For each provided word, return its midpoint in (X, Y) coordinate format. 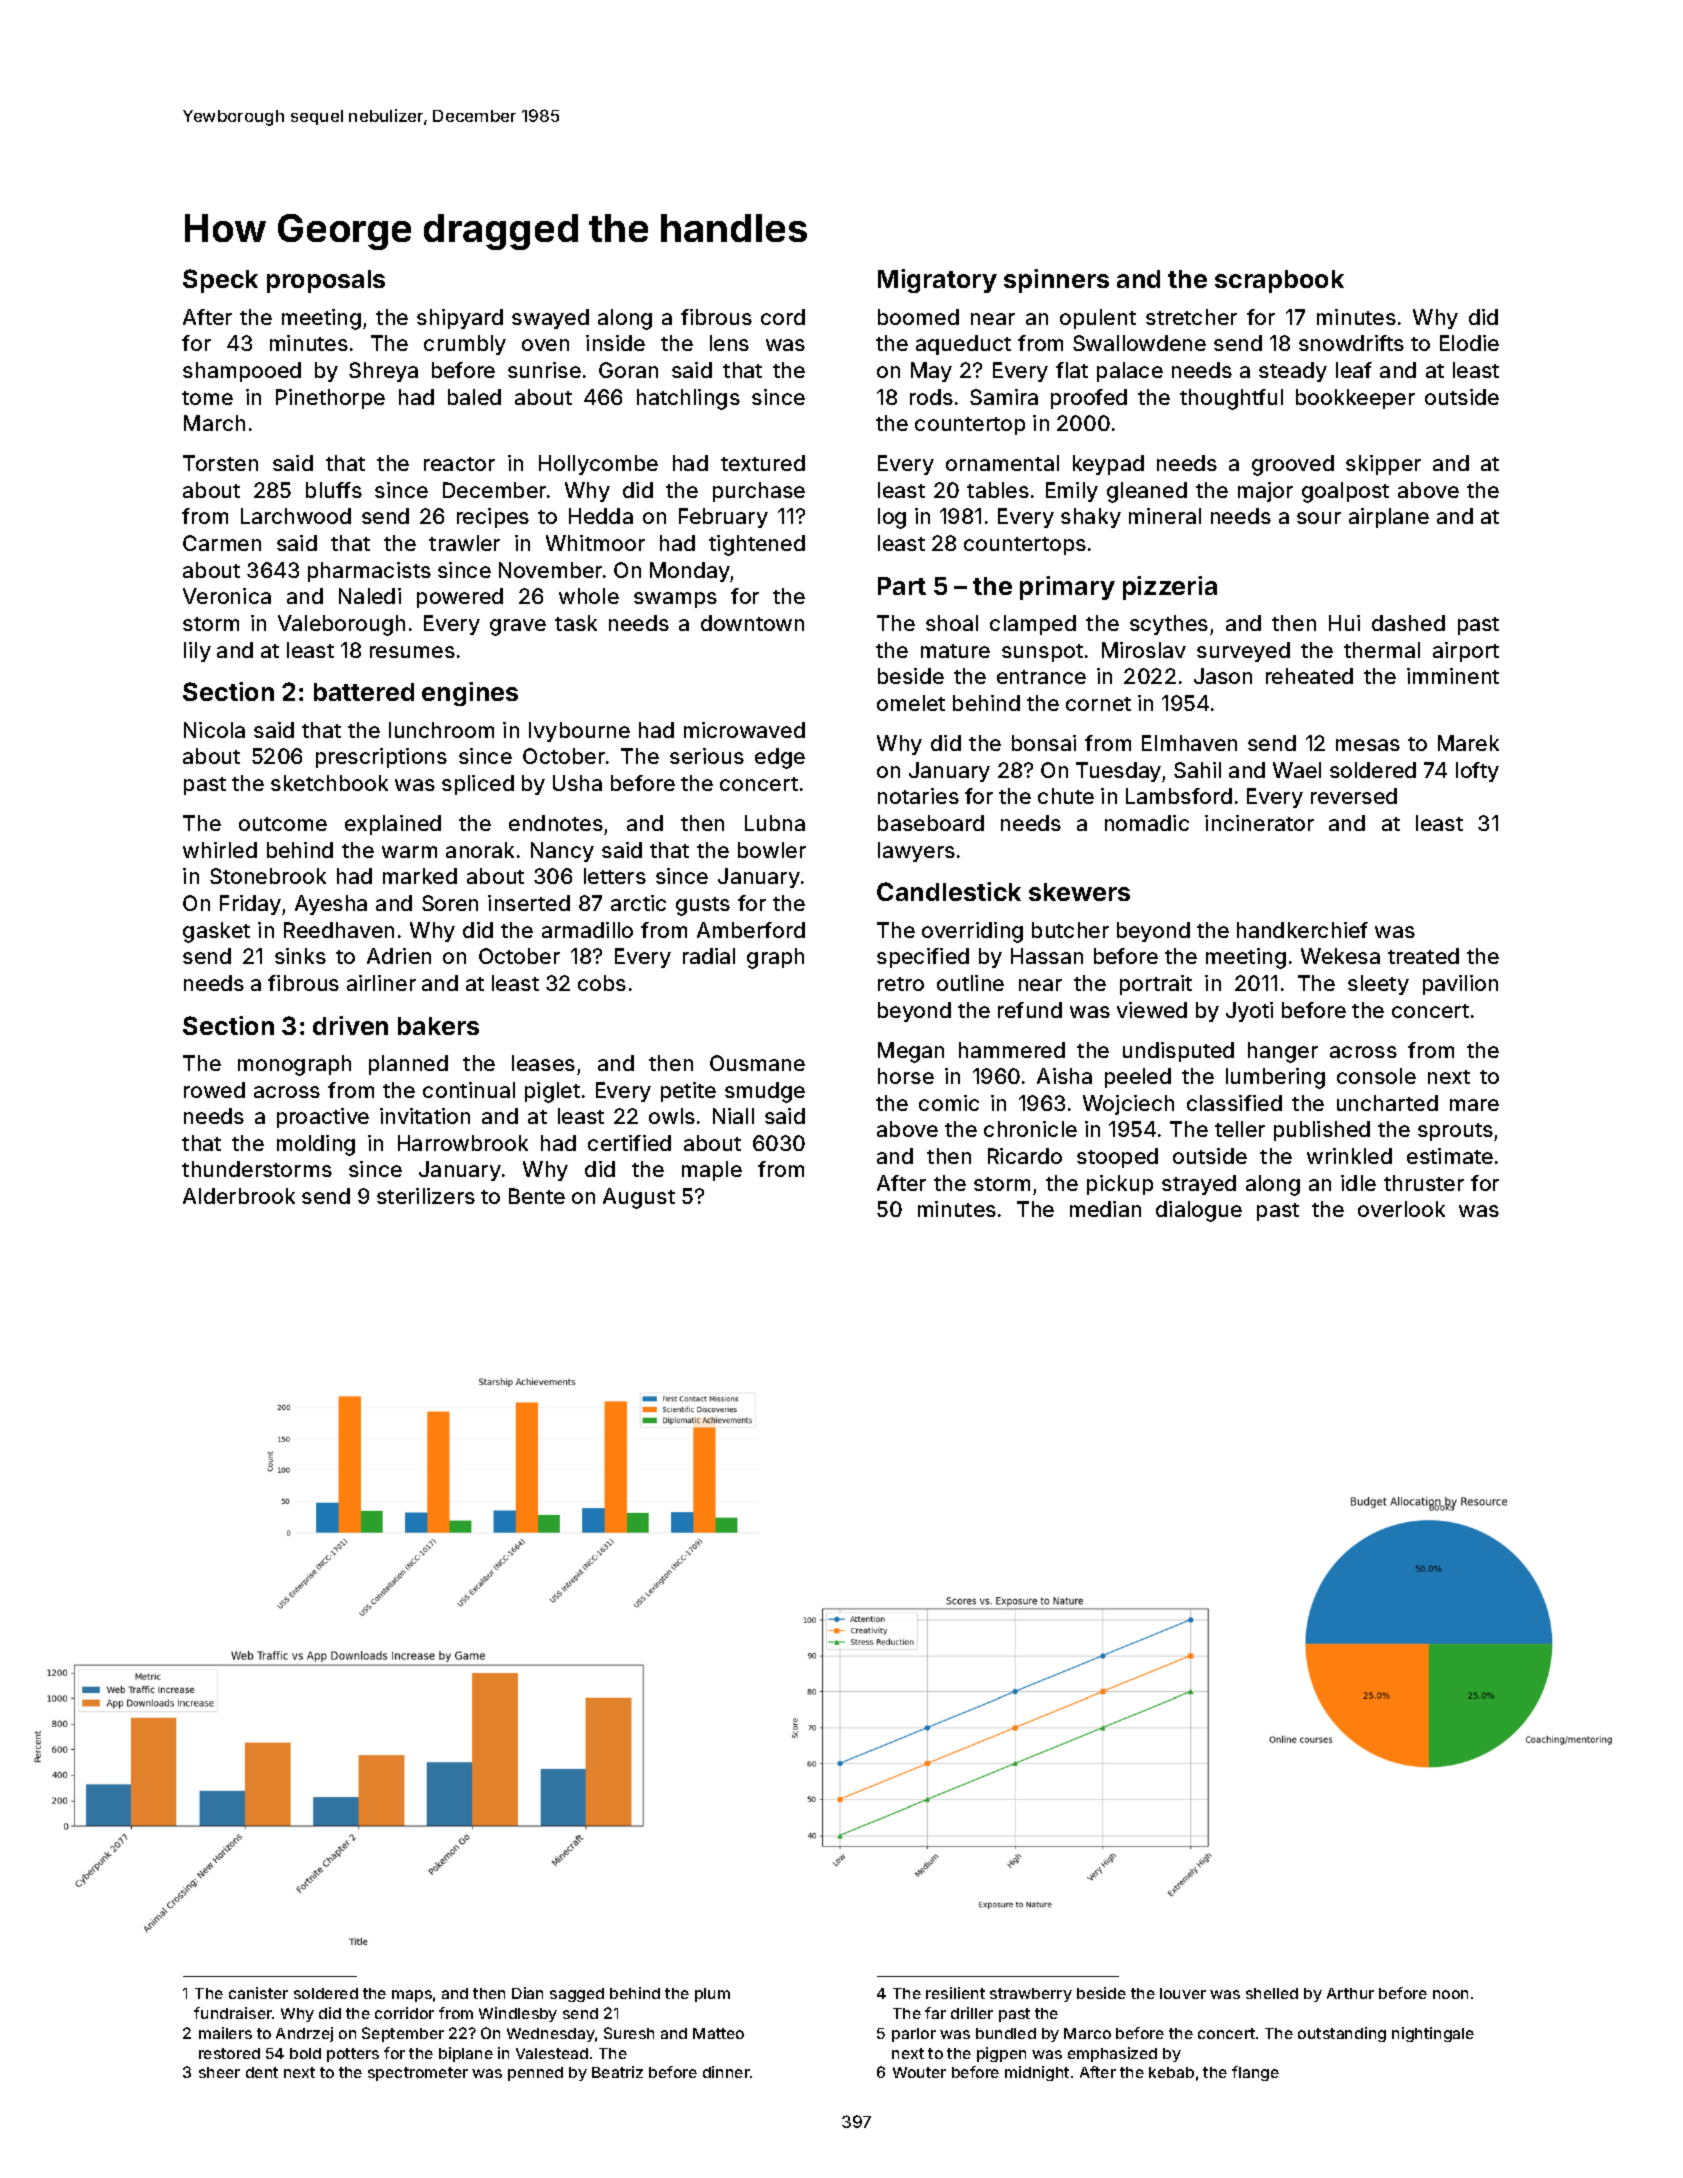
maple (712, 1171)
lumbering (1275, 1078)
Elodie (1469, 343)
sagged (577, 1995)
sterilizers (426, 1196)
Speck (220, 281)
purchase (759, 492)
